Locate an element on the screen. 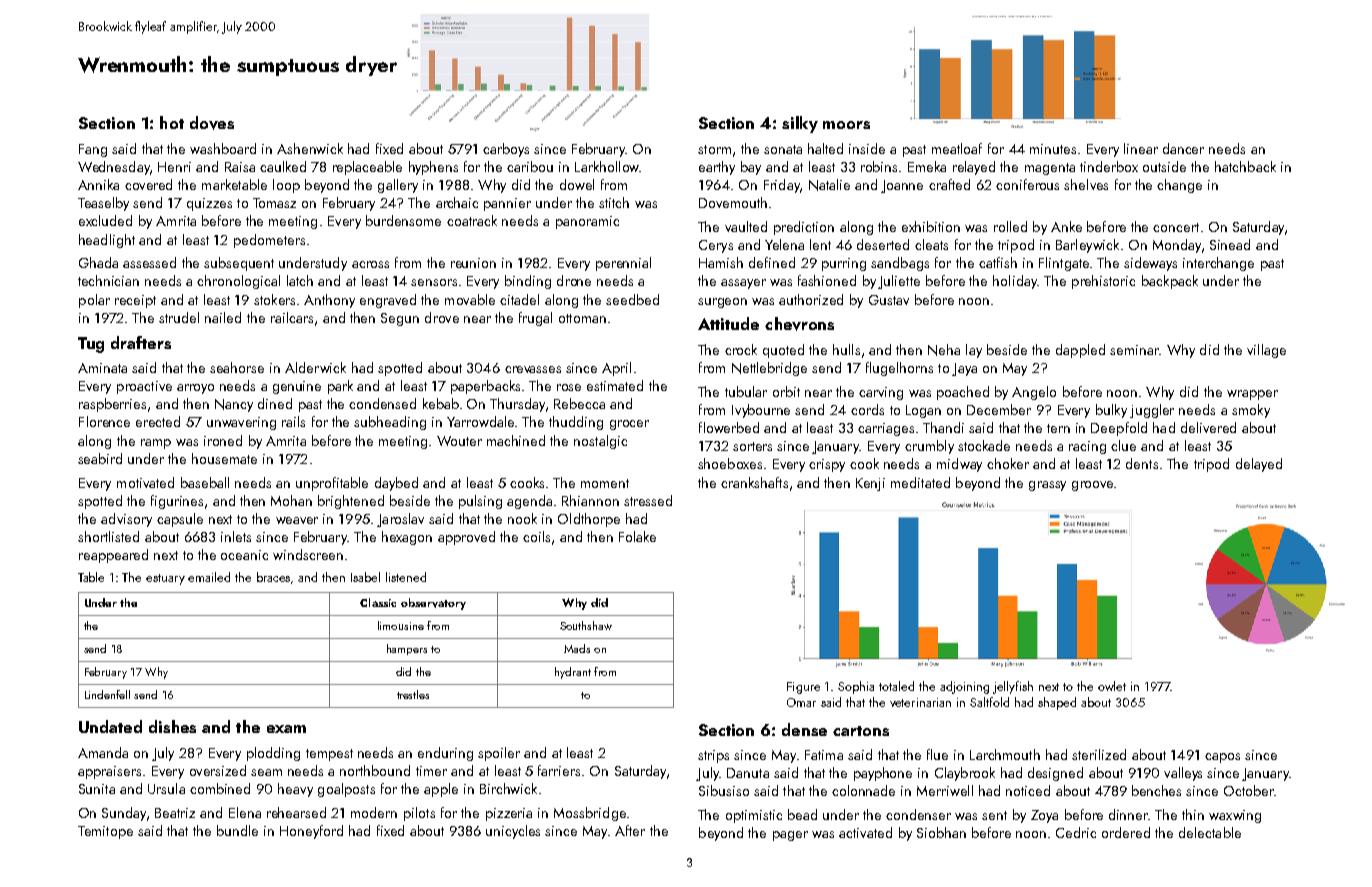 The height and width of the screenshot is (887, 1372). delayed is located at coordinates (1259, 465).
